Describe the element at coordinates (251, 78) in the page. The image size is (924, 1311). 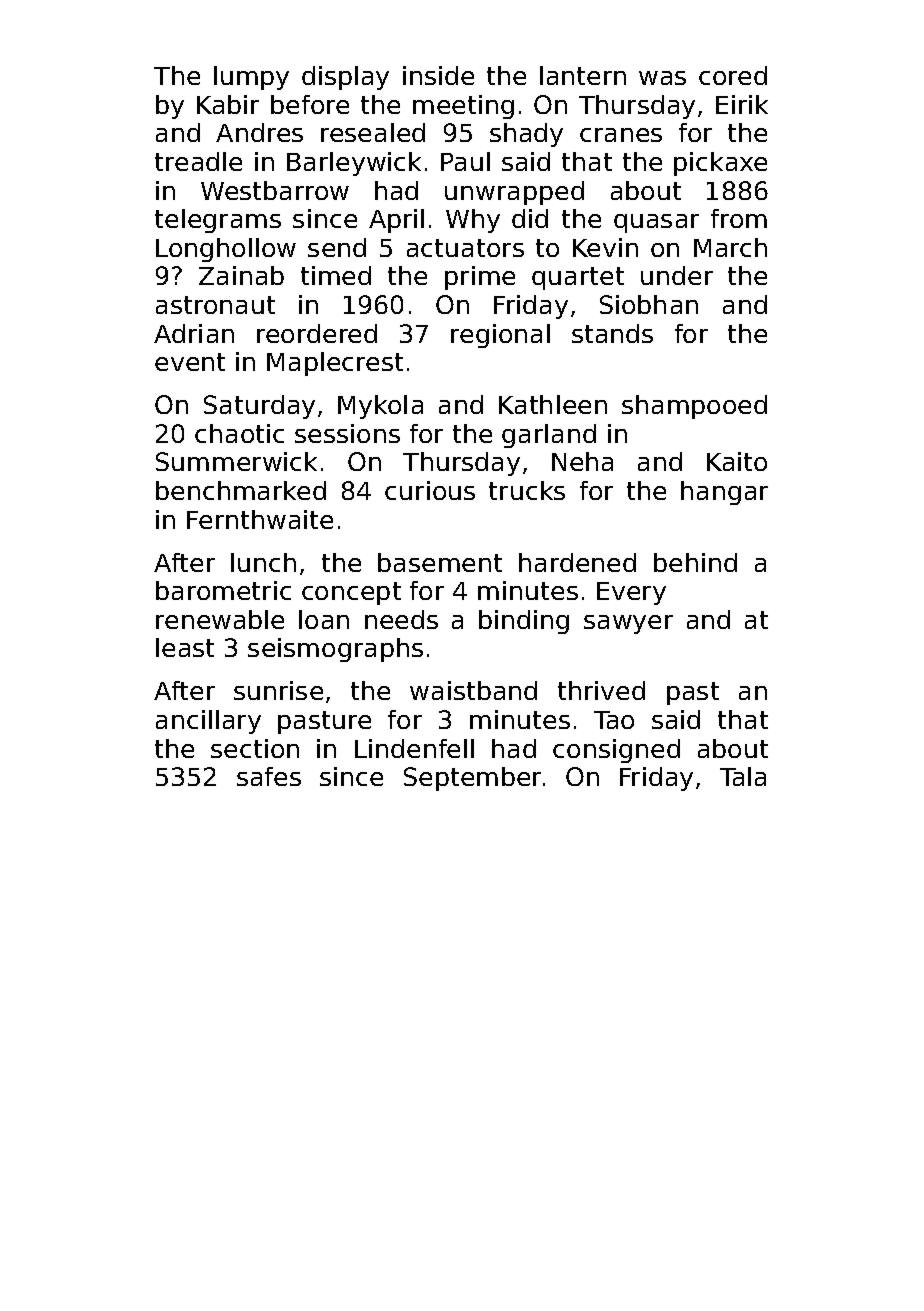
I see `lumpy` at that location.
